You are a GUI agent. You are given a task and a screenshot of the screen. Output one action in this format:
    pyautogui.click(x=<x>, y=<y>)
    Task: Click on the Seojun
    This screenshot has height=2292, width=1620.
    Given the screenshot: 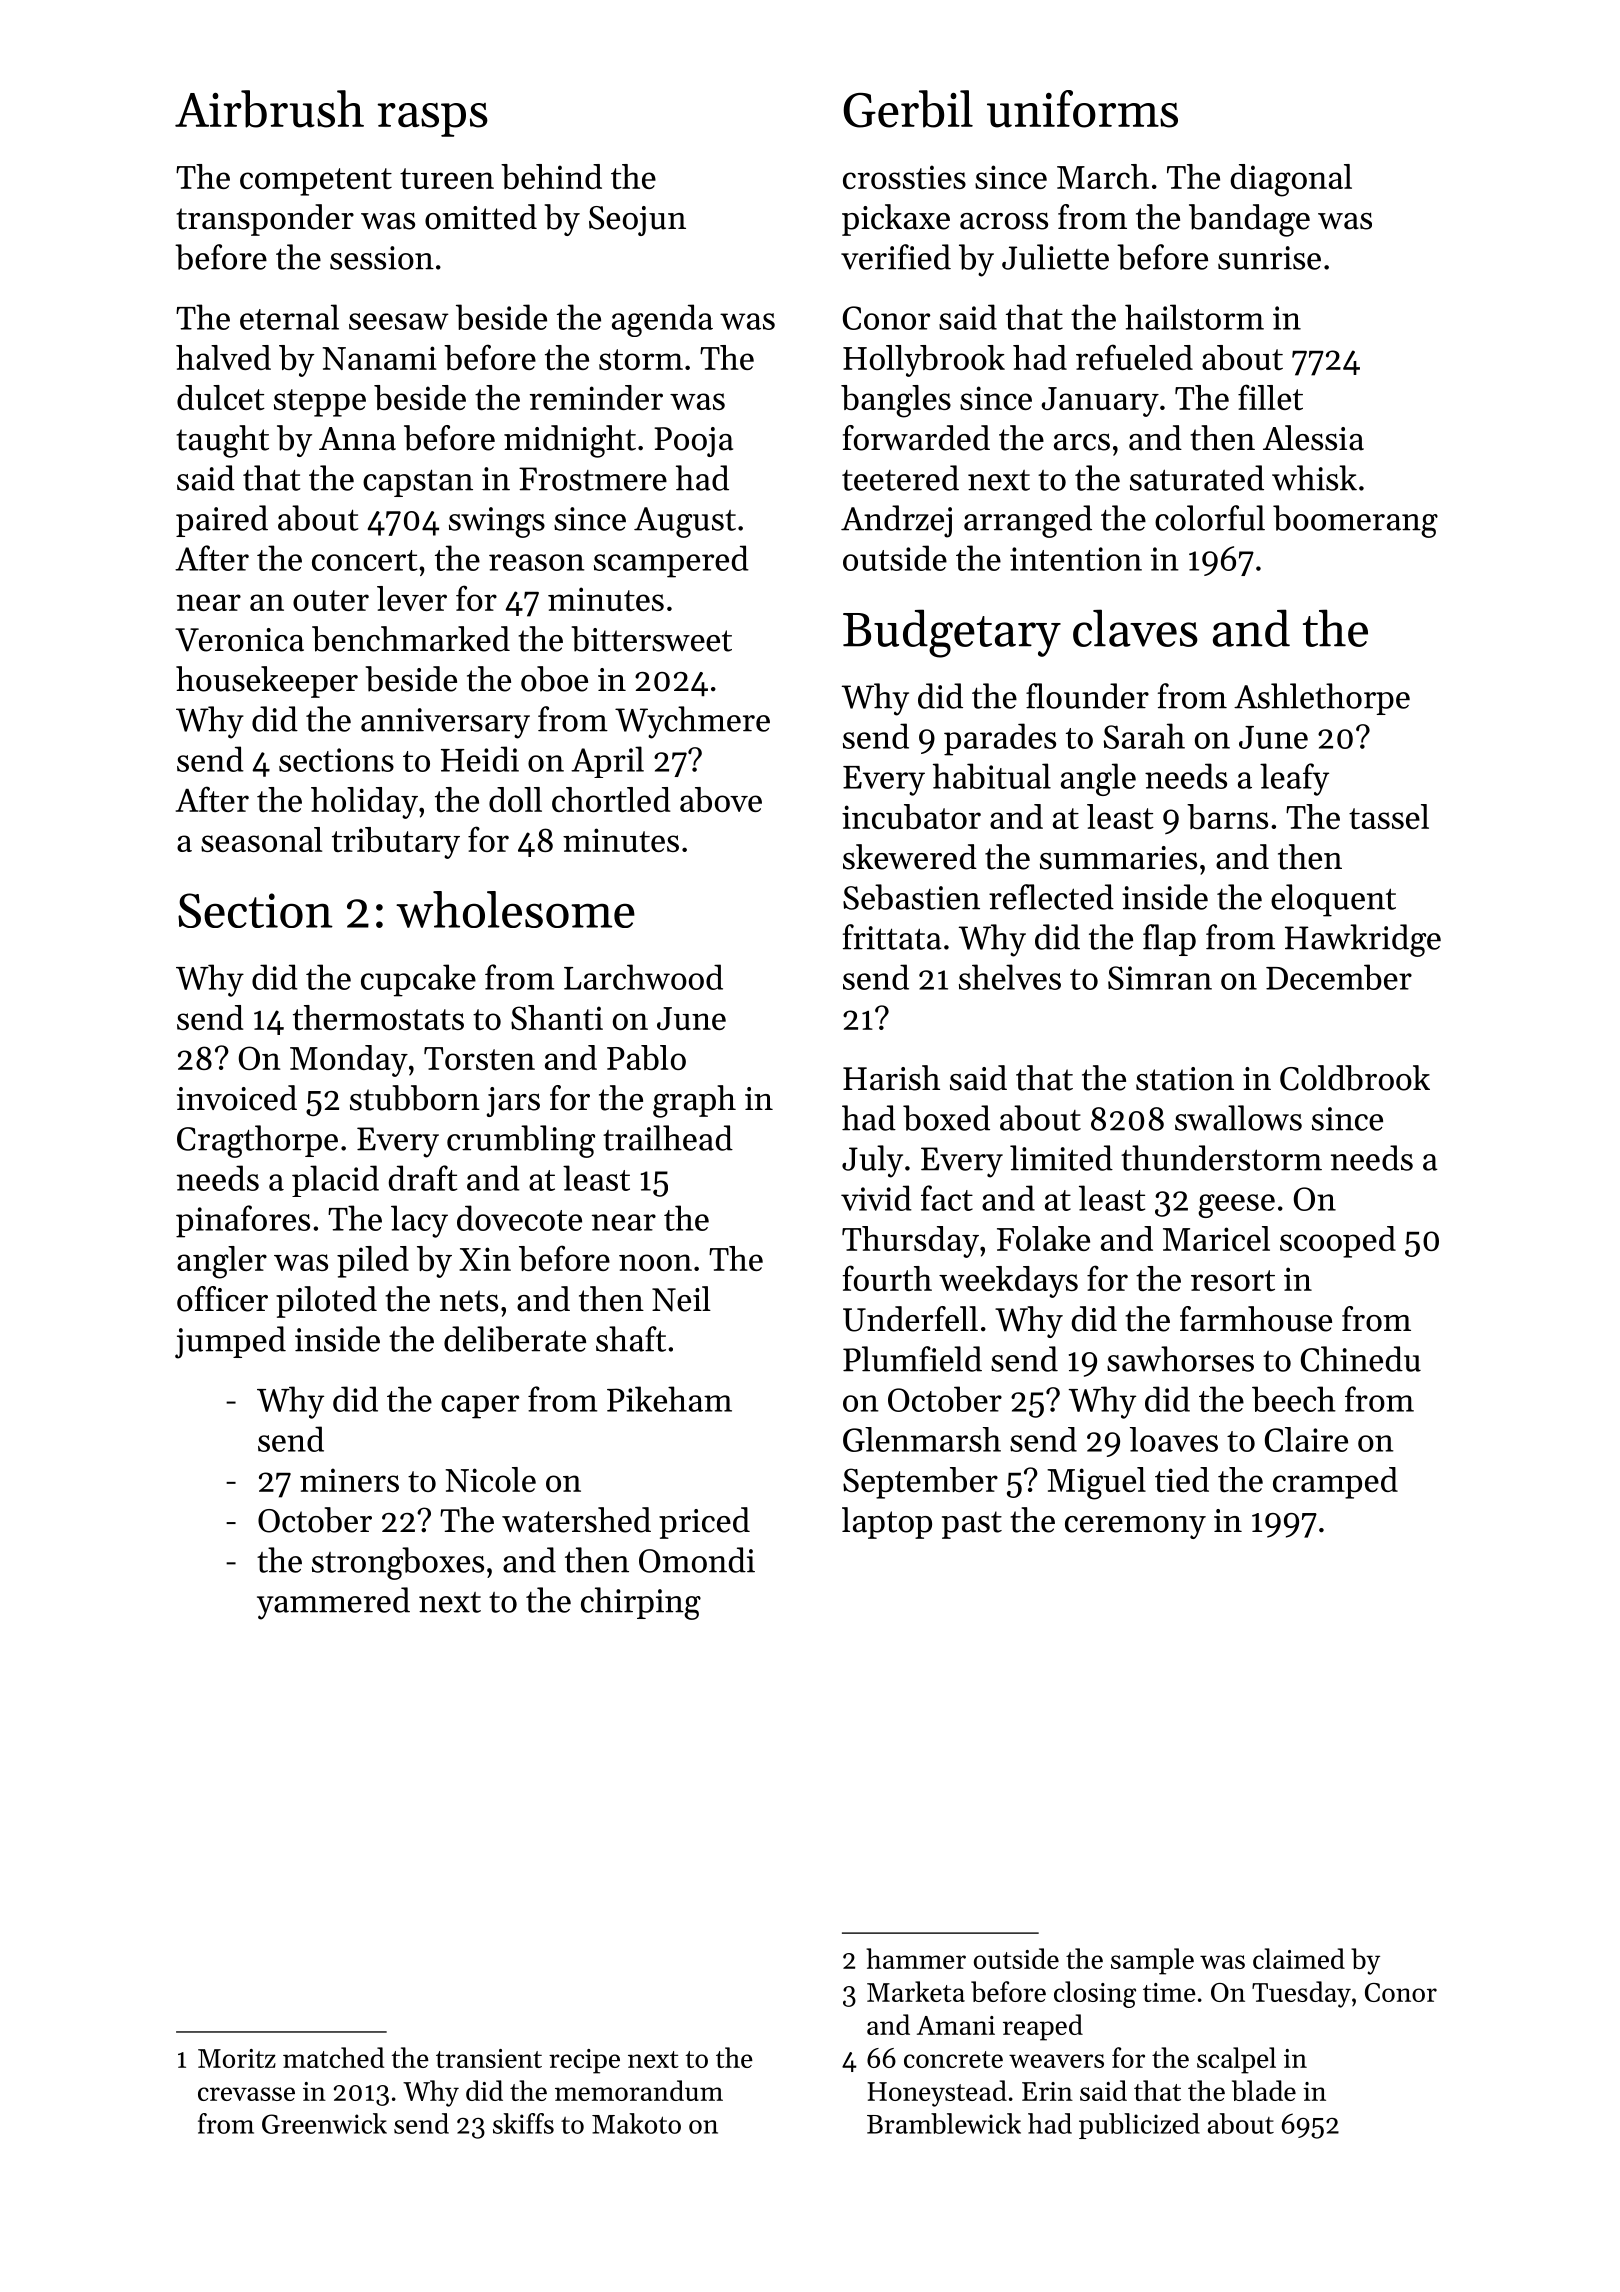 What is the action you would take?
    pyautogui.click(x=637, y=221)
